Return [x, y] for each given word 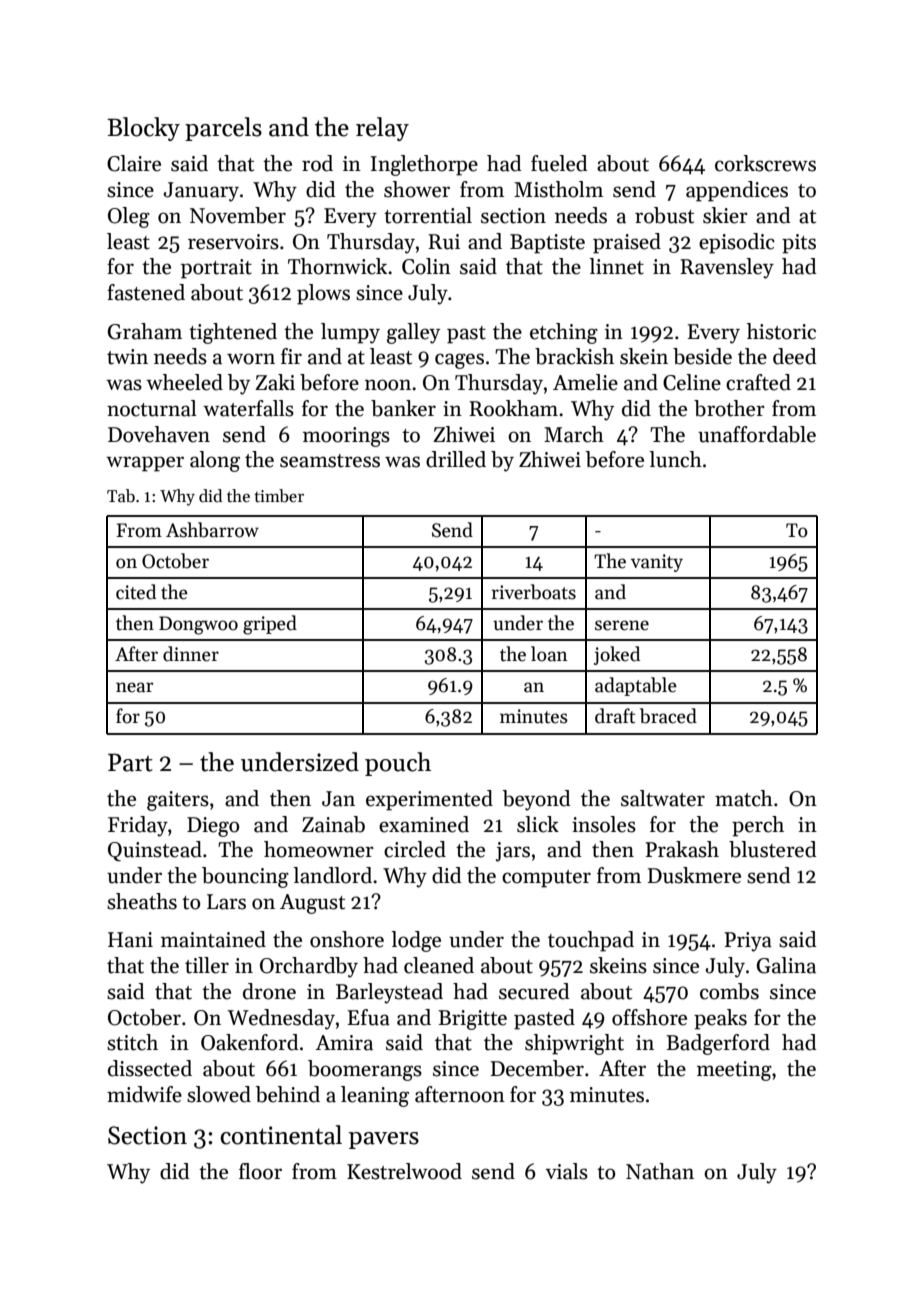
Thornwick [337, 266]
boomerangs [365, 1070]
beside [702, 356]
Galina [786, 965]
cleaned [439, 965]
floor [260, 1171]
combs [729, 991]
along [215, 461]
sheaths [142, 901]
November [238, 215]
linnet [616, 266]
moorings [346, 437]
